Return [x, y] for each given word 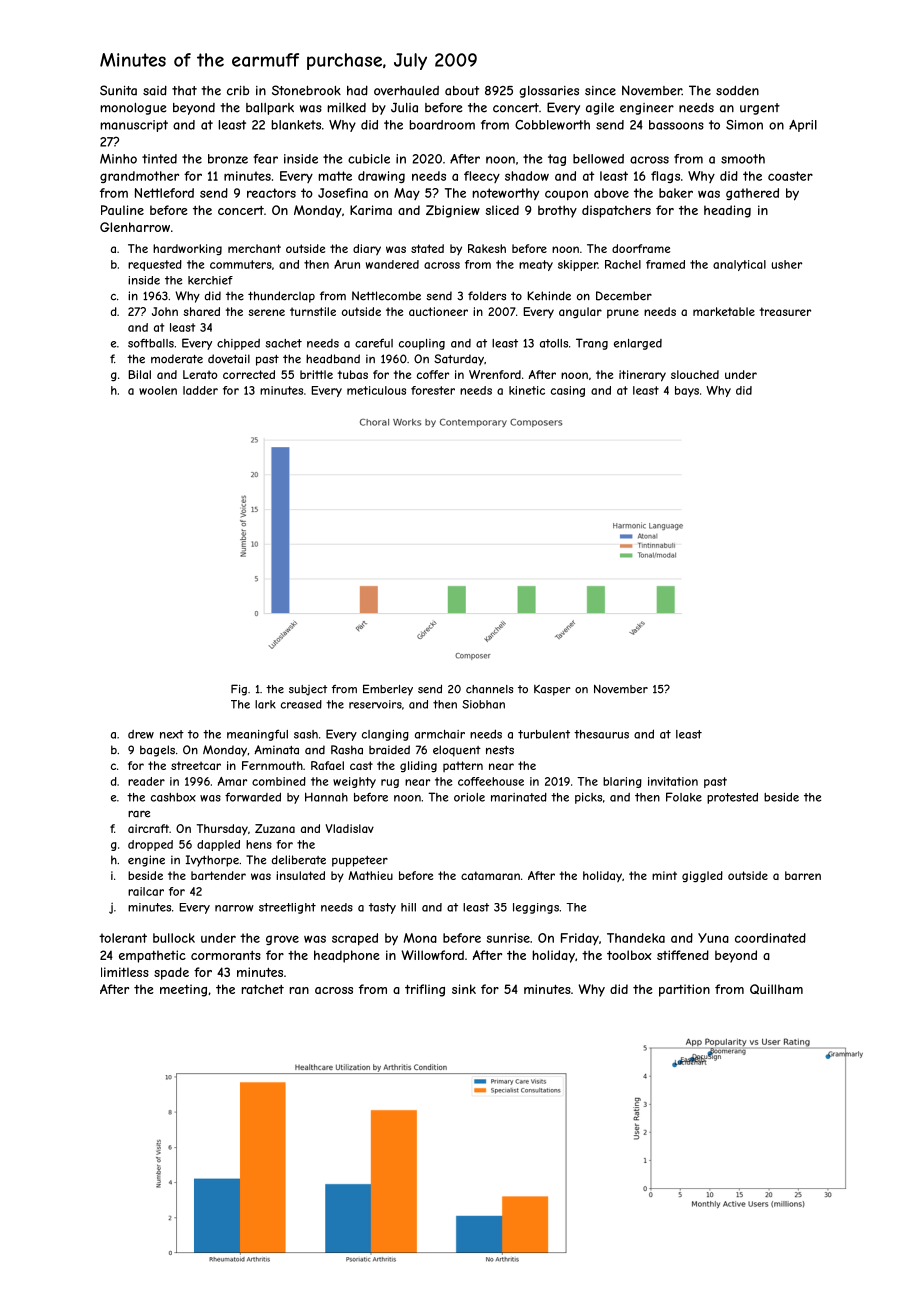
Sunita [118, 90]
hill [408, 907]
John [165, 311]
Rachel [623, 264]
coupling [422, 344]
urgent [760, 109]
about [462, 91]
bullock [174, 938]
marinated [519, 797]
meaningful [257, 735]
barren [803, 875]
